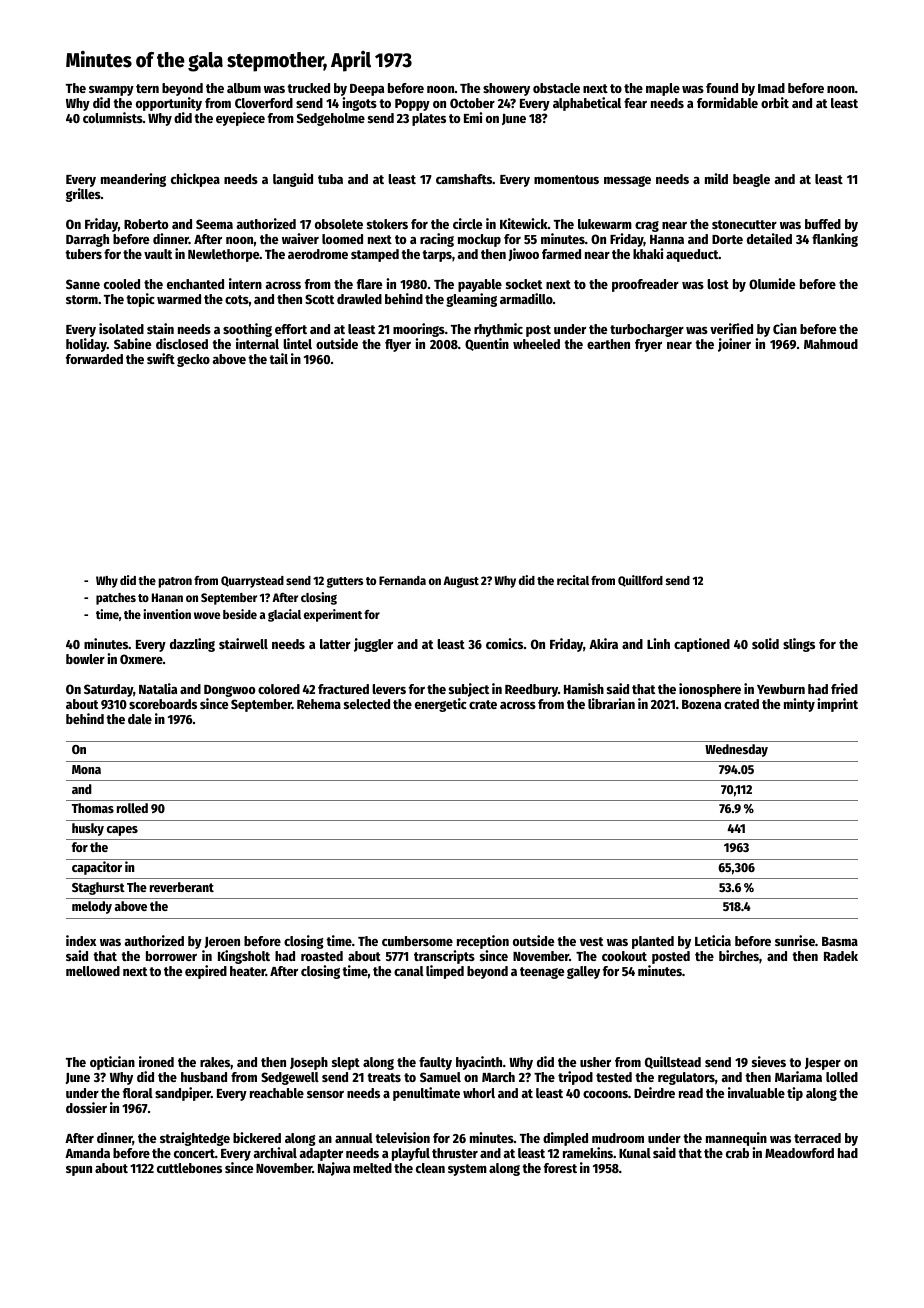 The image size is (924, 1308). What do you see at coordinates (195, 180) in the page?
I see `chickpea` at bounding box center [195, 180].
